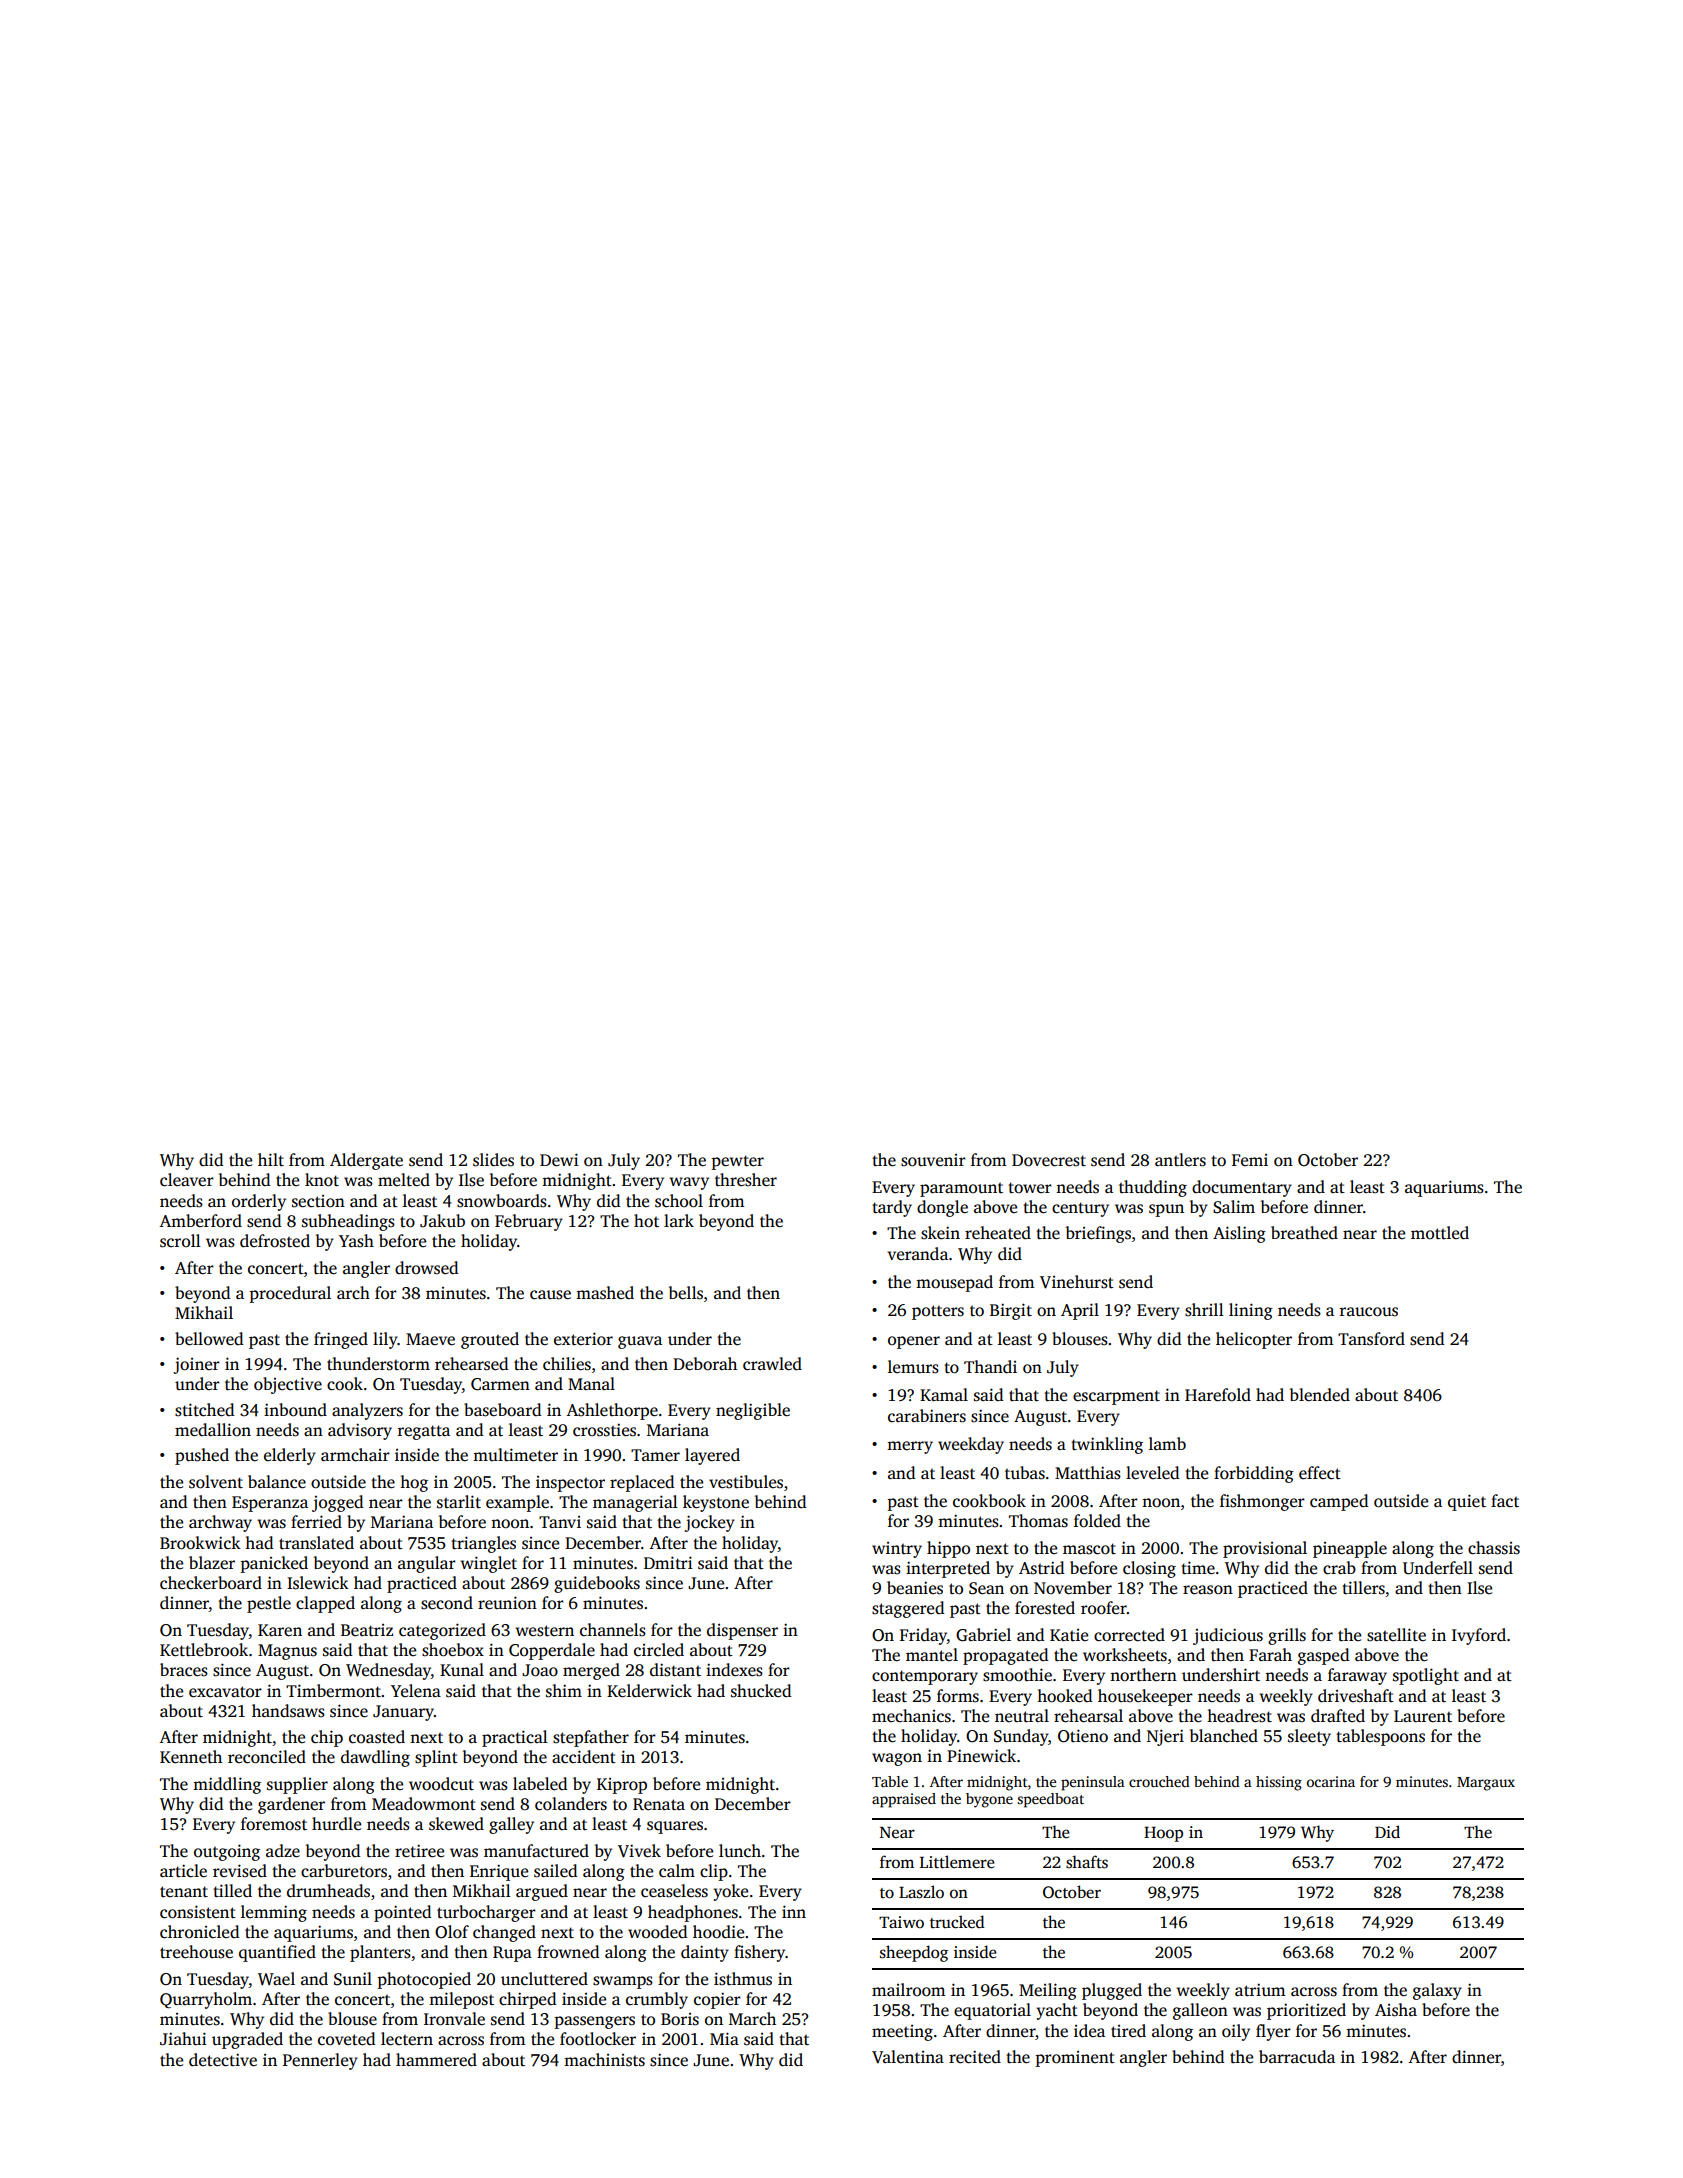  I want to click on Femi, so click(1250, 1160).
